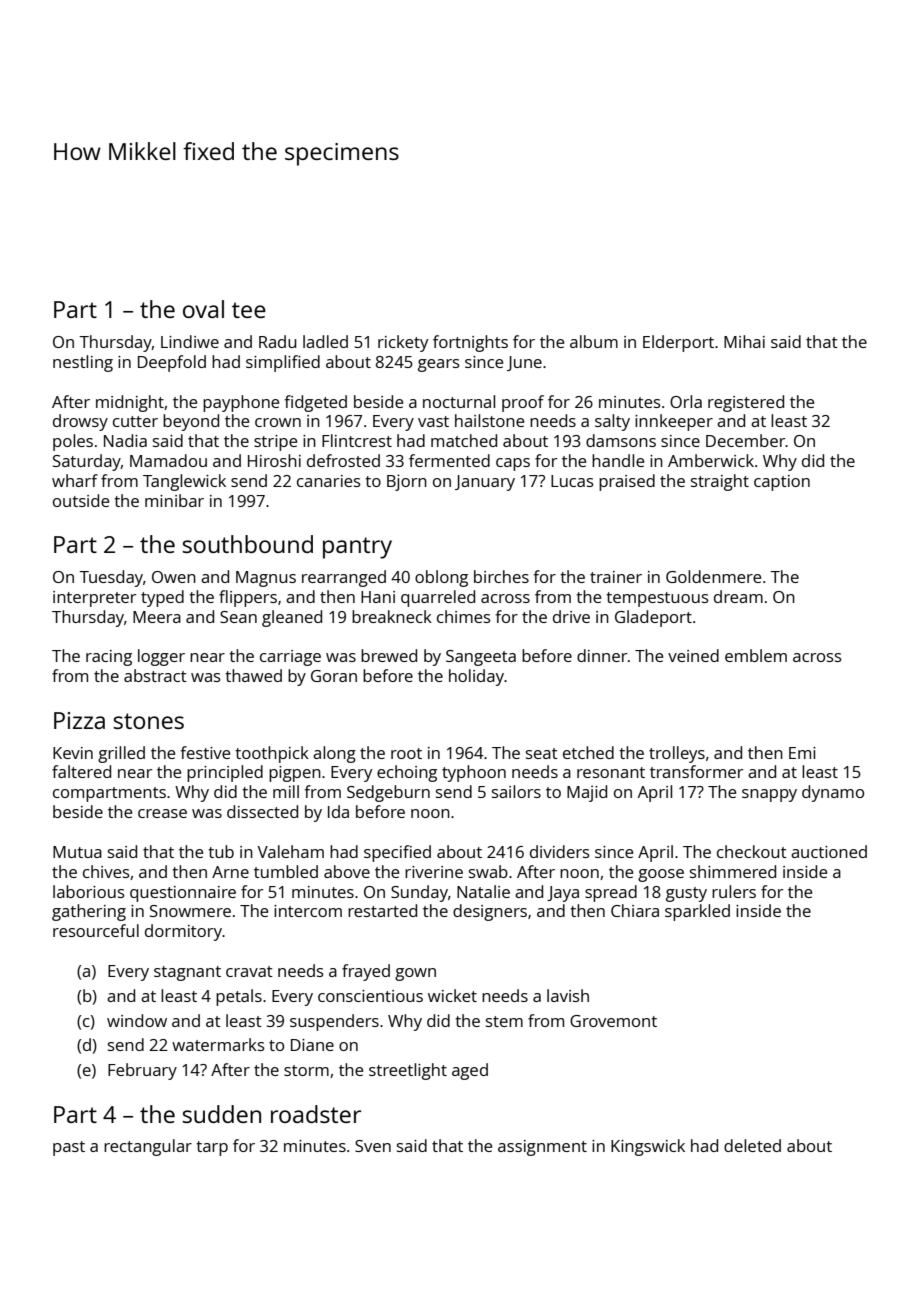 This screenshot has height=1314, width=924. What do you see at coordinates (464, 616) in the screenshot?
I see `chimes` at bounding box center [464, 616].
